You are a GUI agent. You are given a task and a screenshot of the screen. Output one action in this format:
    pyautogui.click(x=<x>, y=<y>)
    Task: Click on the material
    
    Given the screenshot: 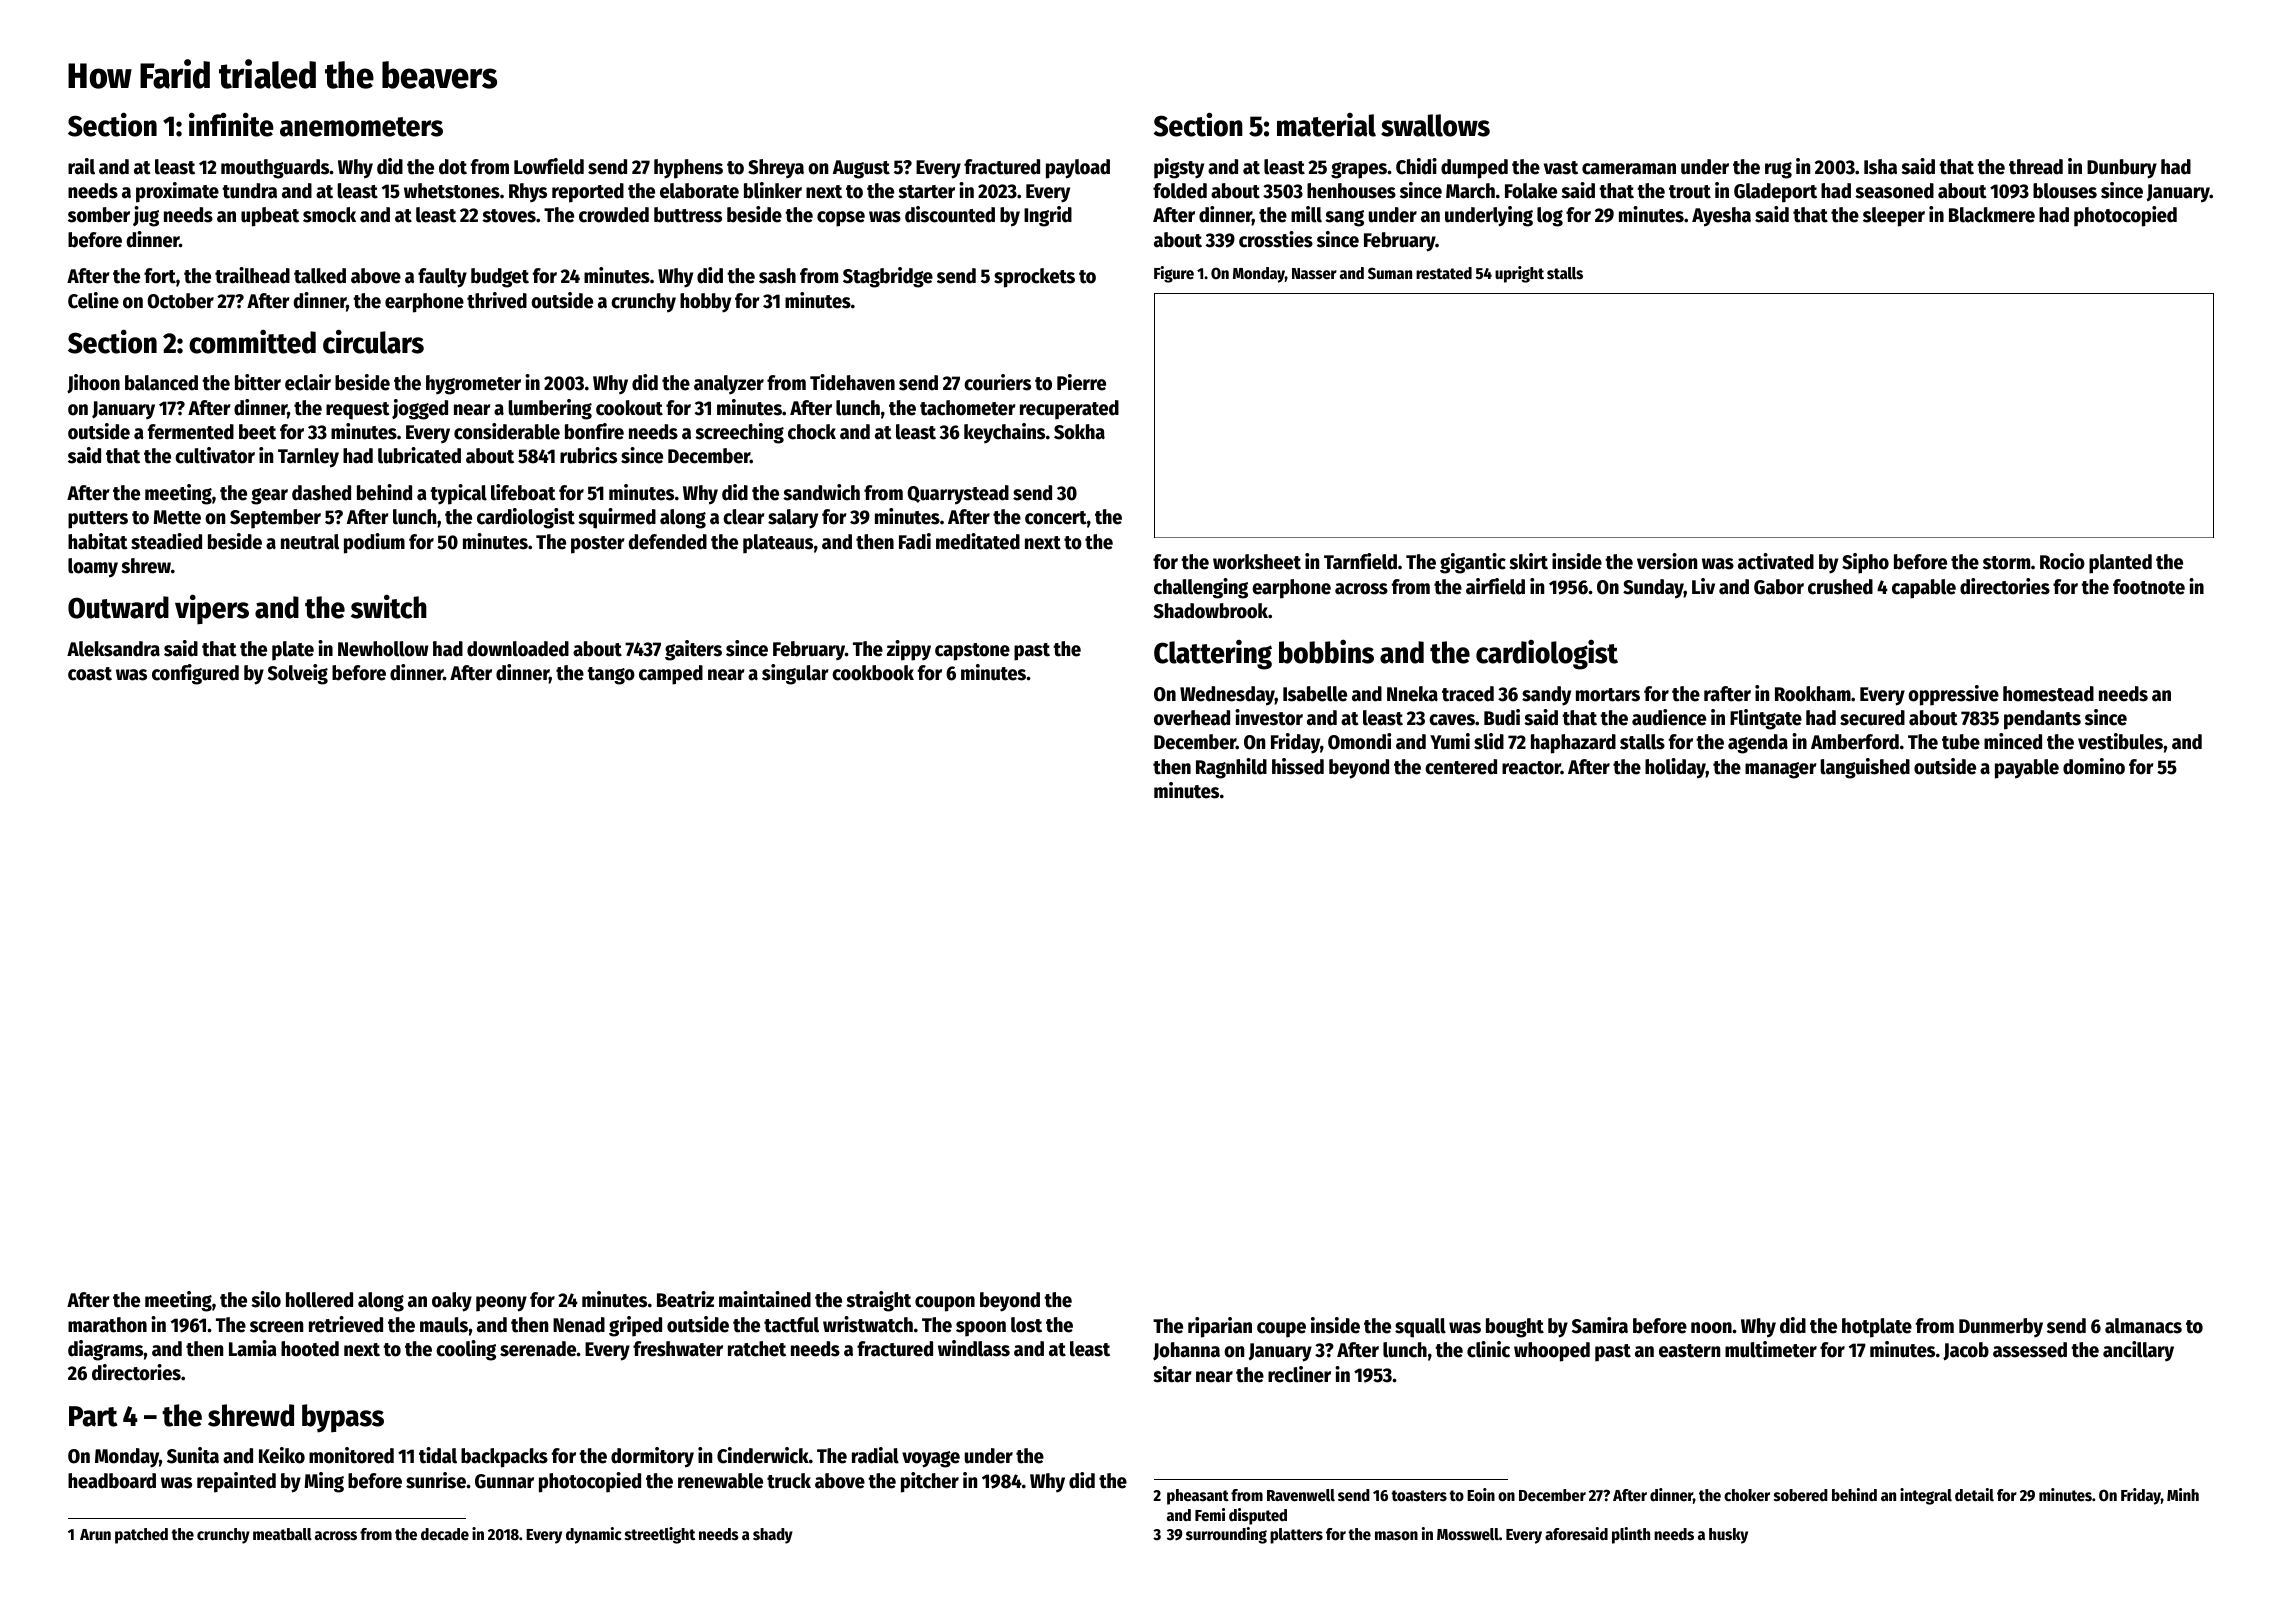 What is the action you would take?
    pyautogui.click(x=1326, y=125)
